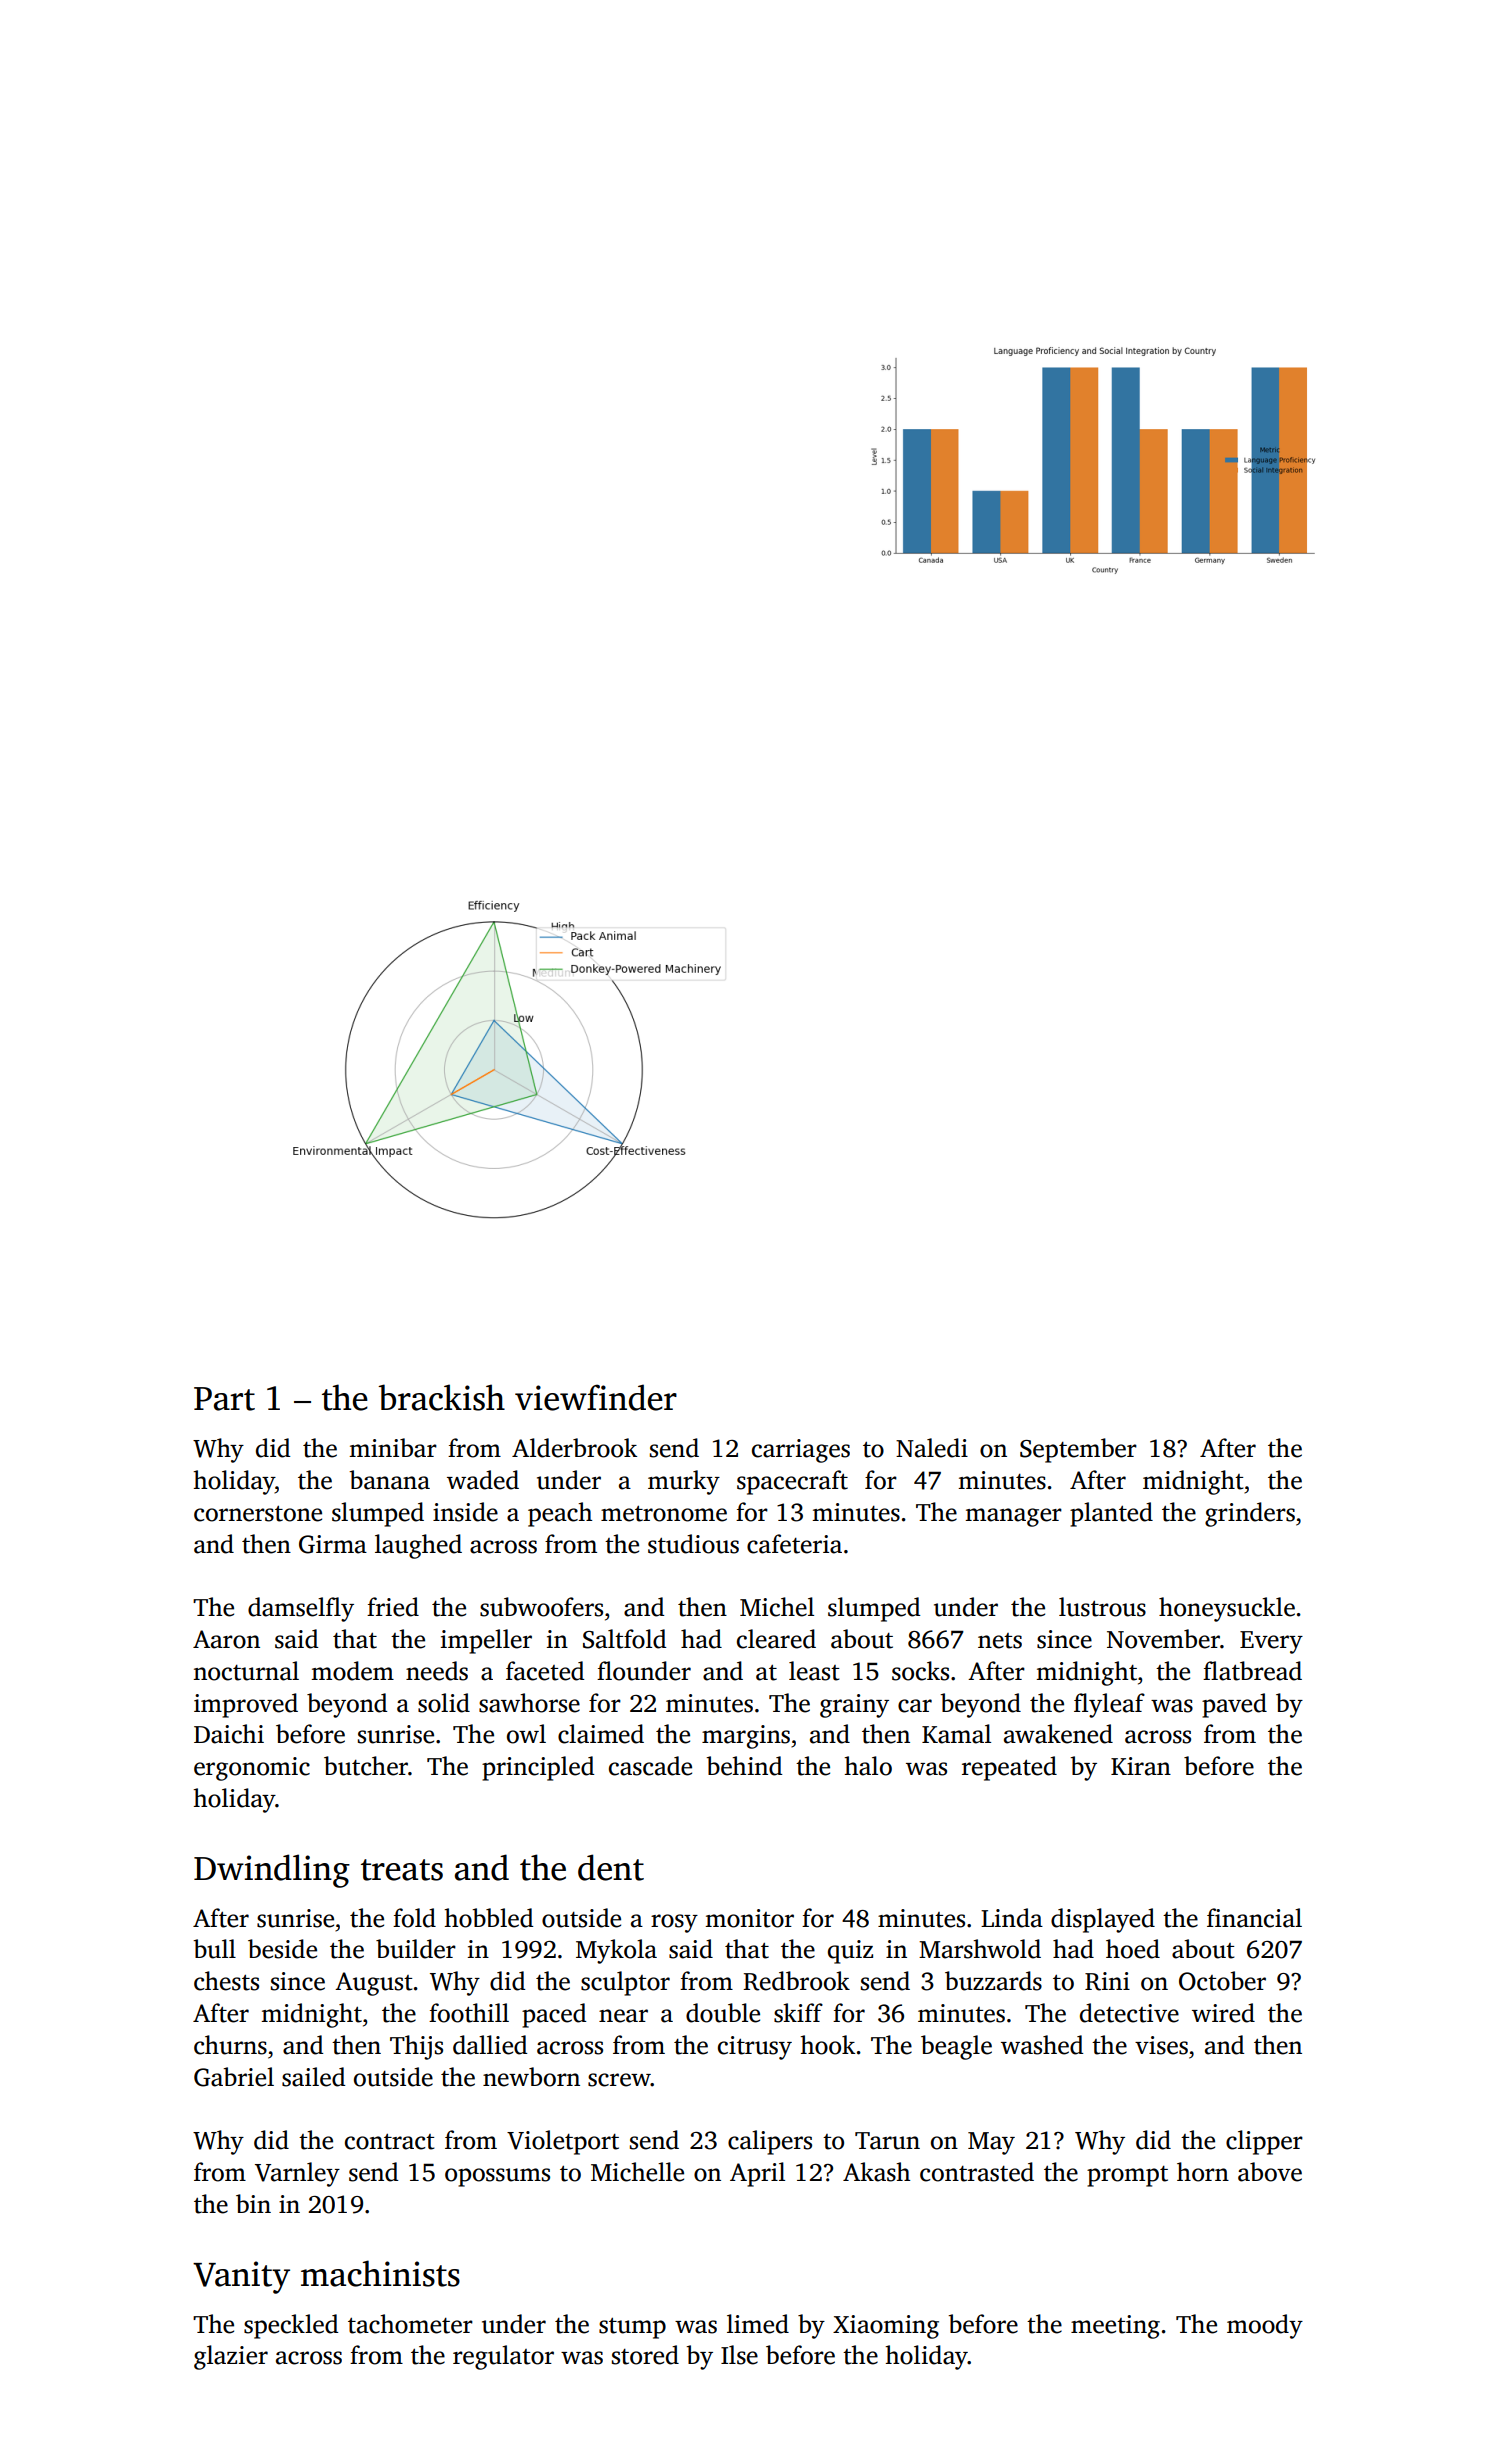  I want to click on Kiran, so click(1141, 1766).
